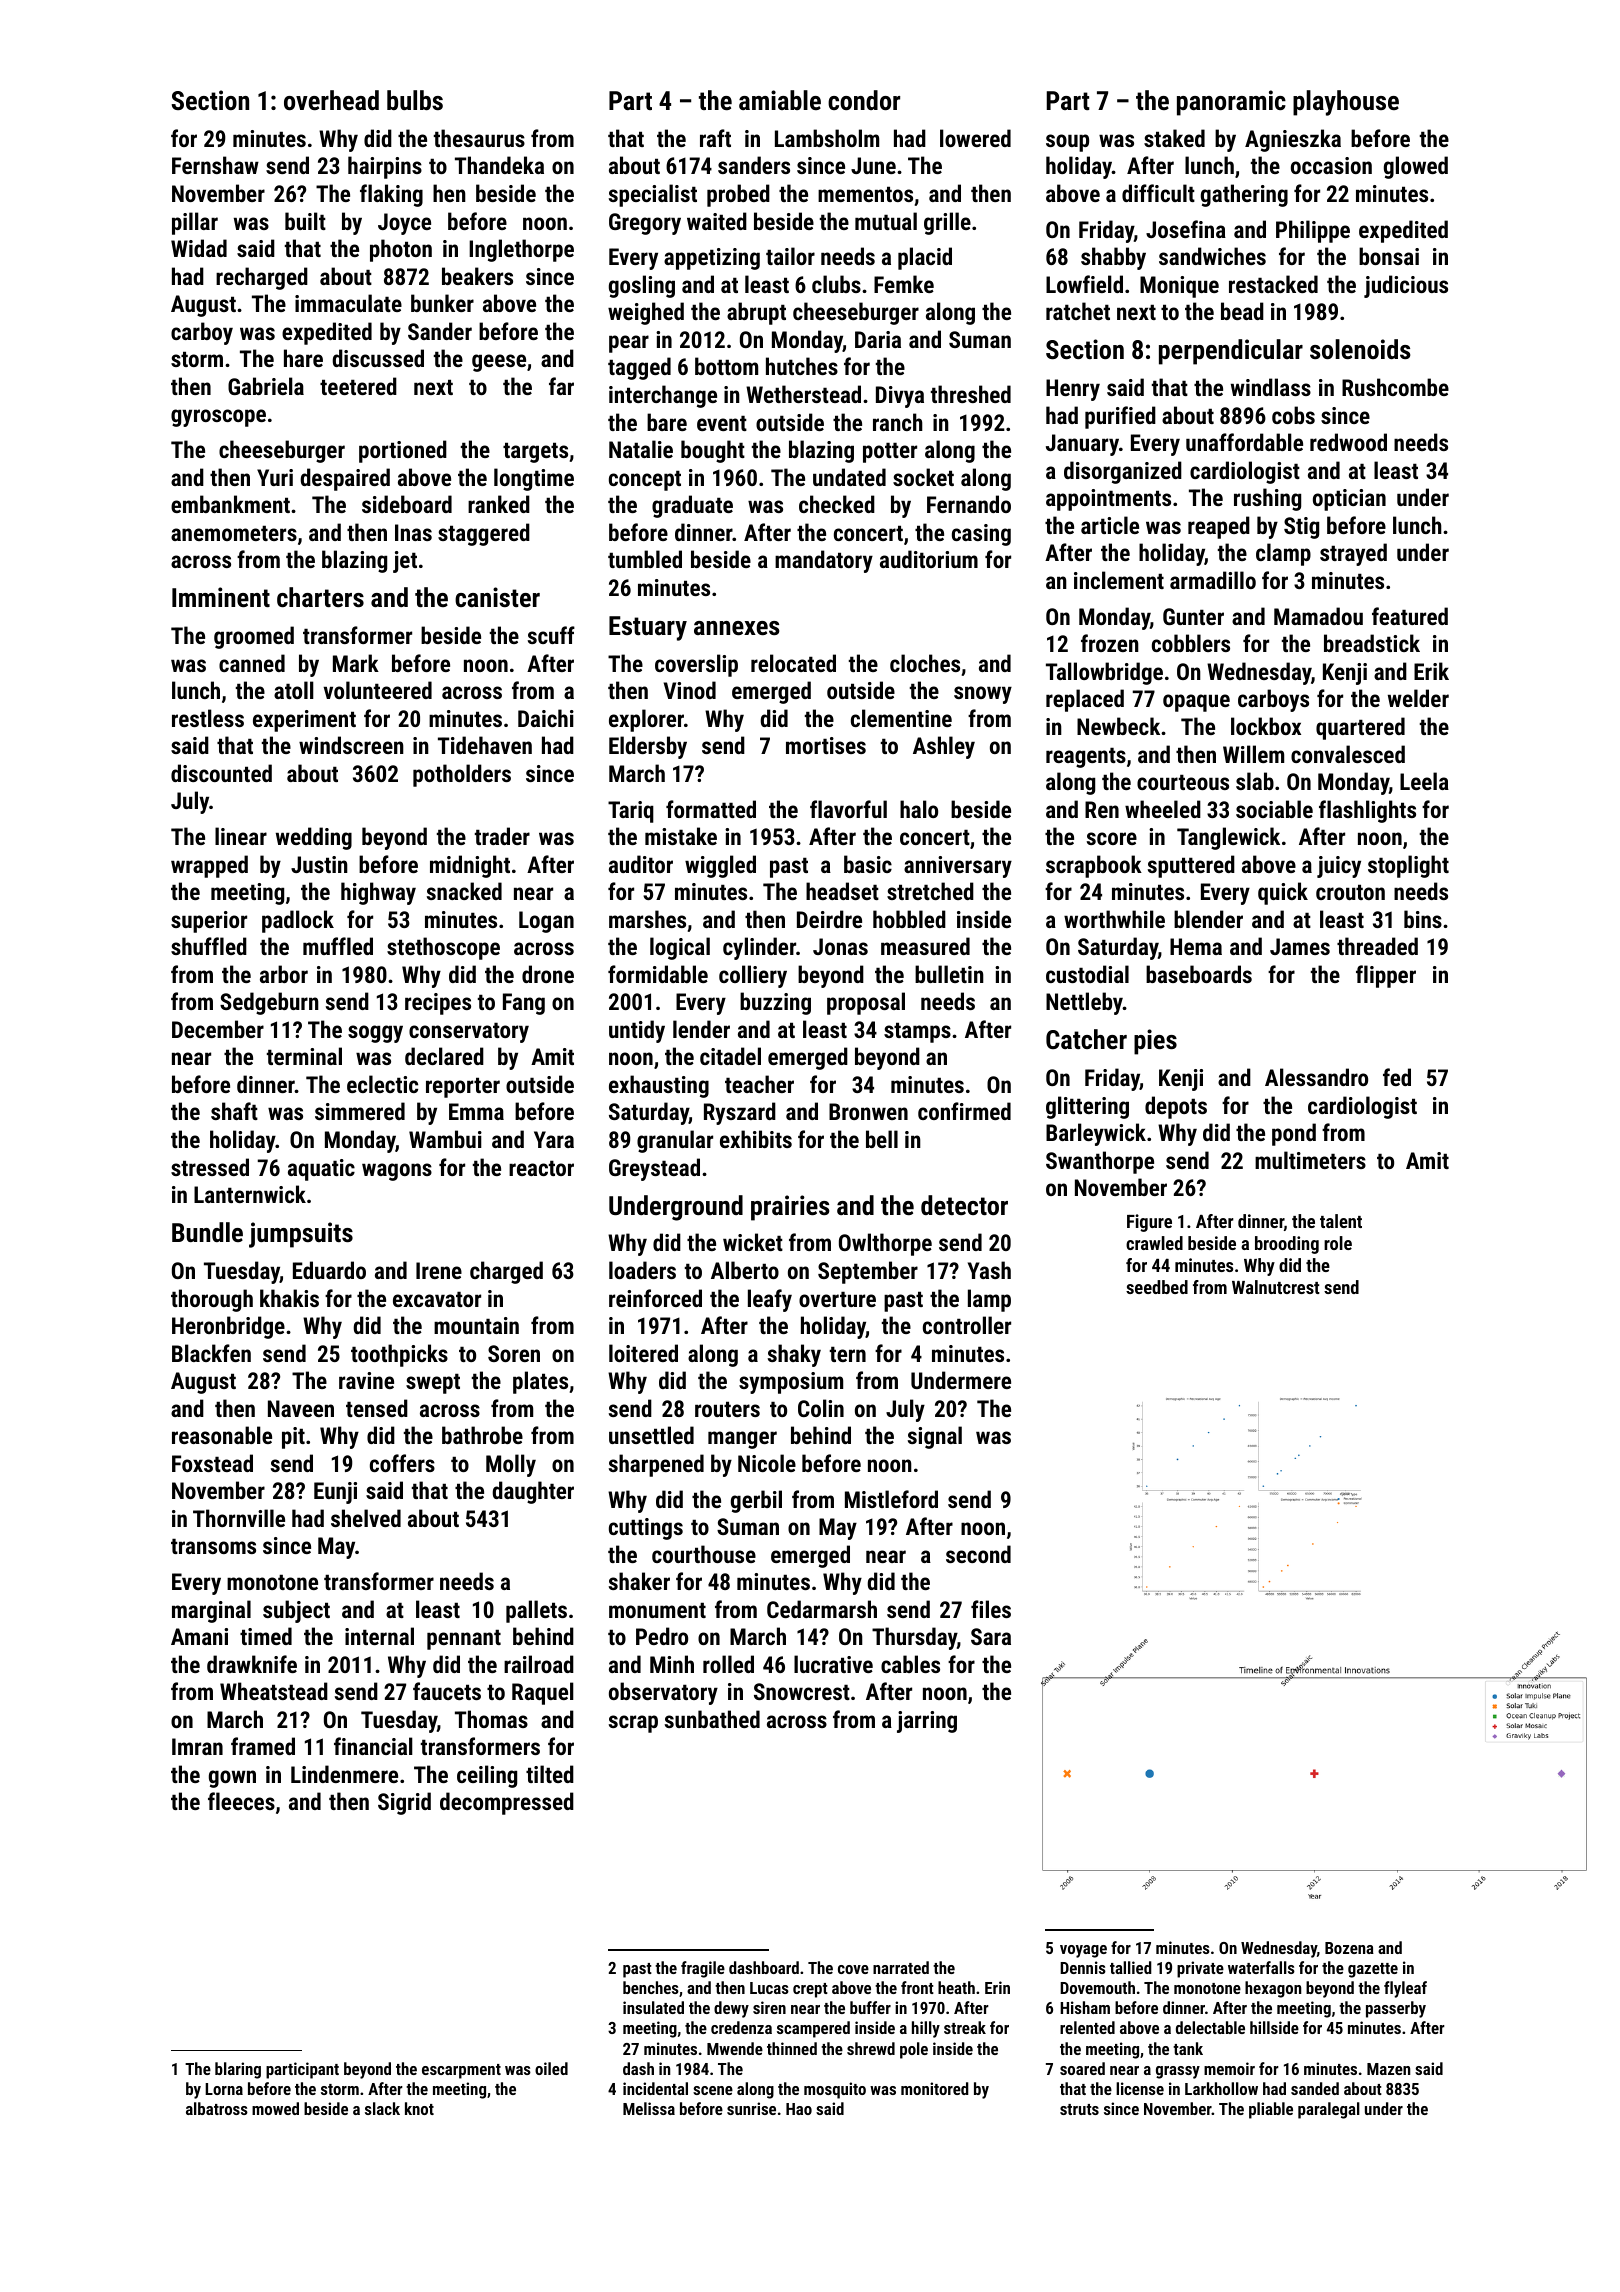  Describe the element at coordinates (981, 535) in the screenshot. I see `casing` at that location.
